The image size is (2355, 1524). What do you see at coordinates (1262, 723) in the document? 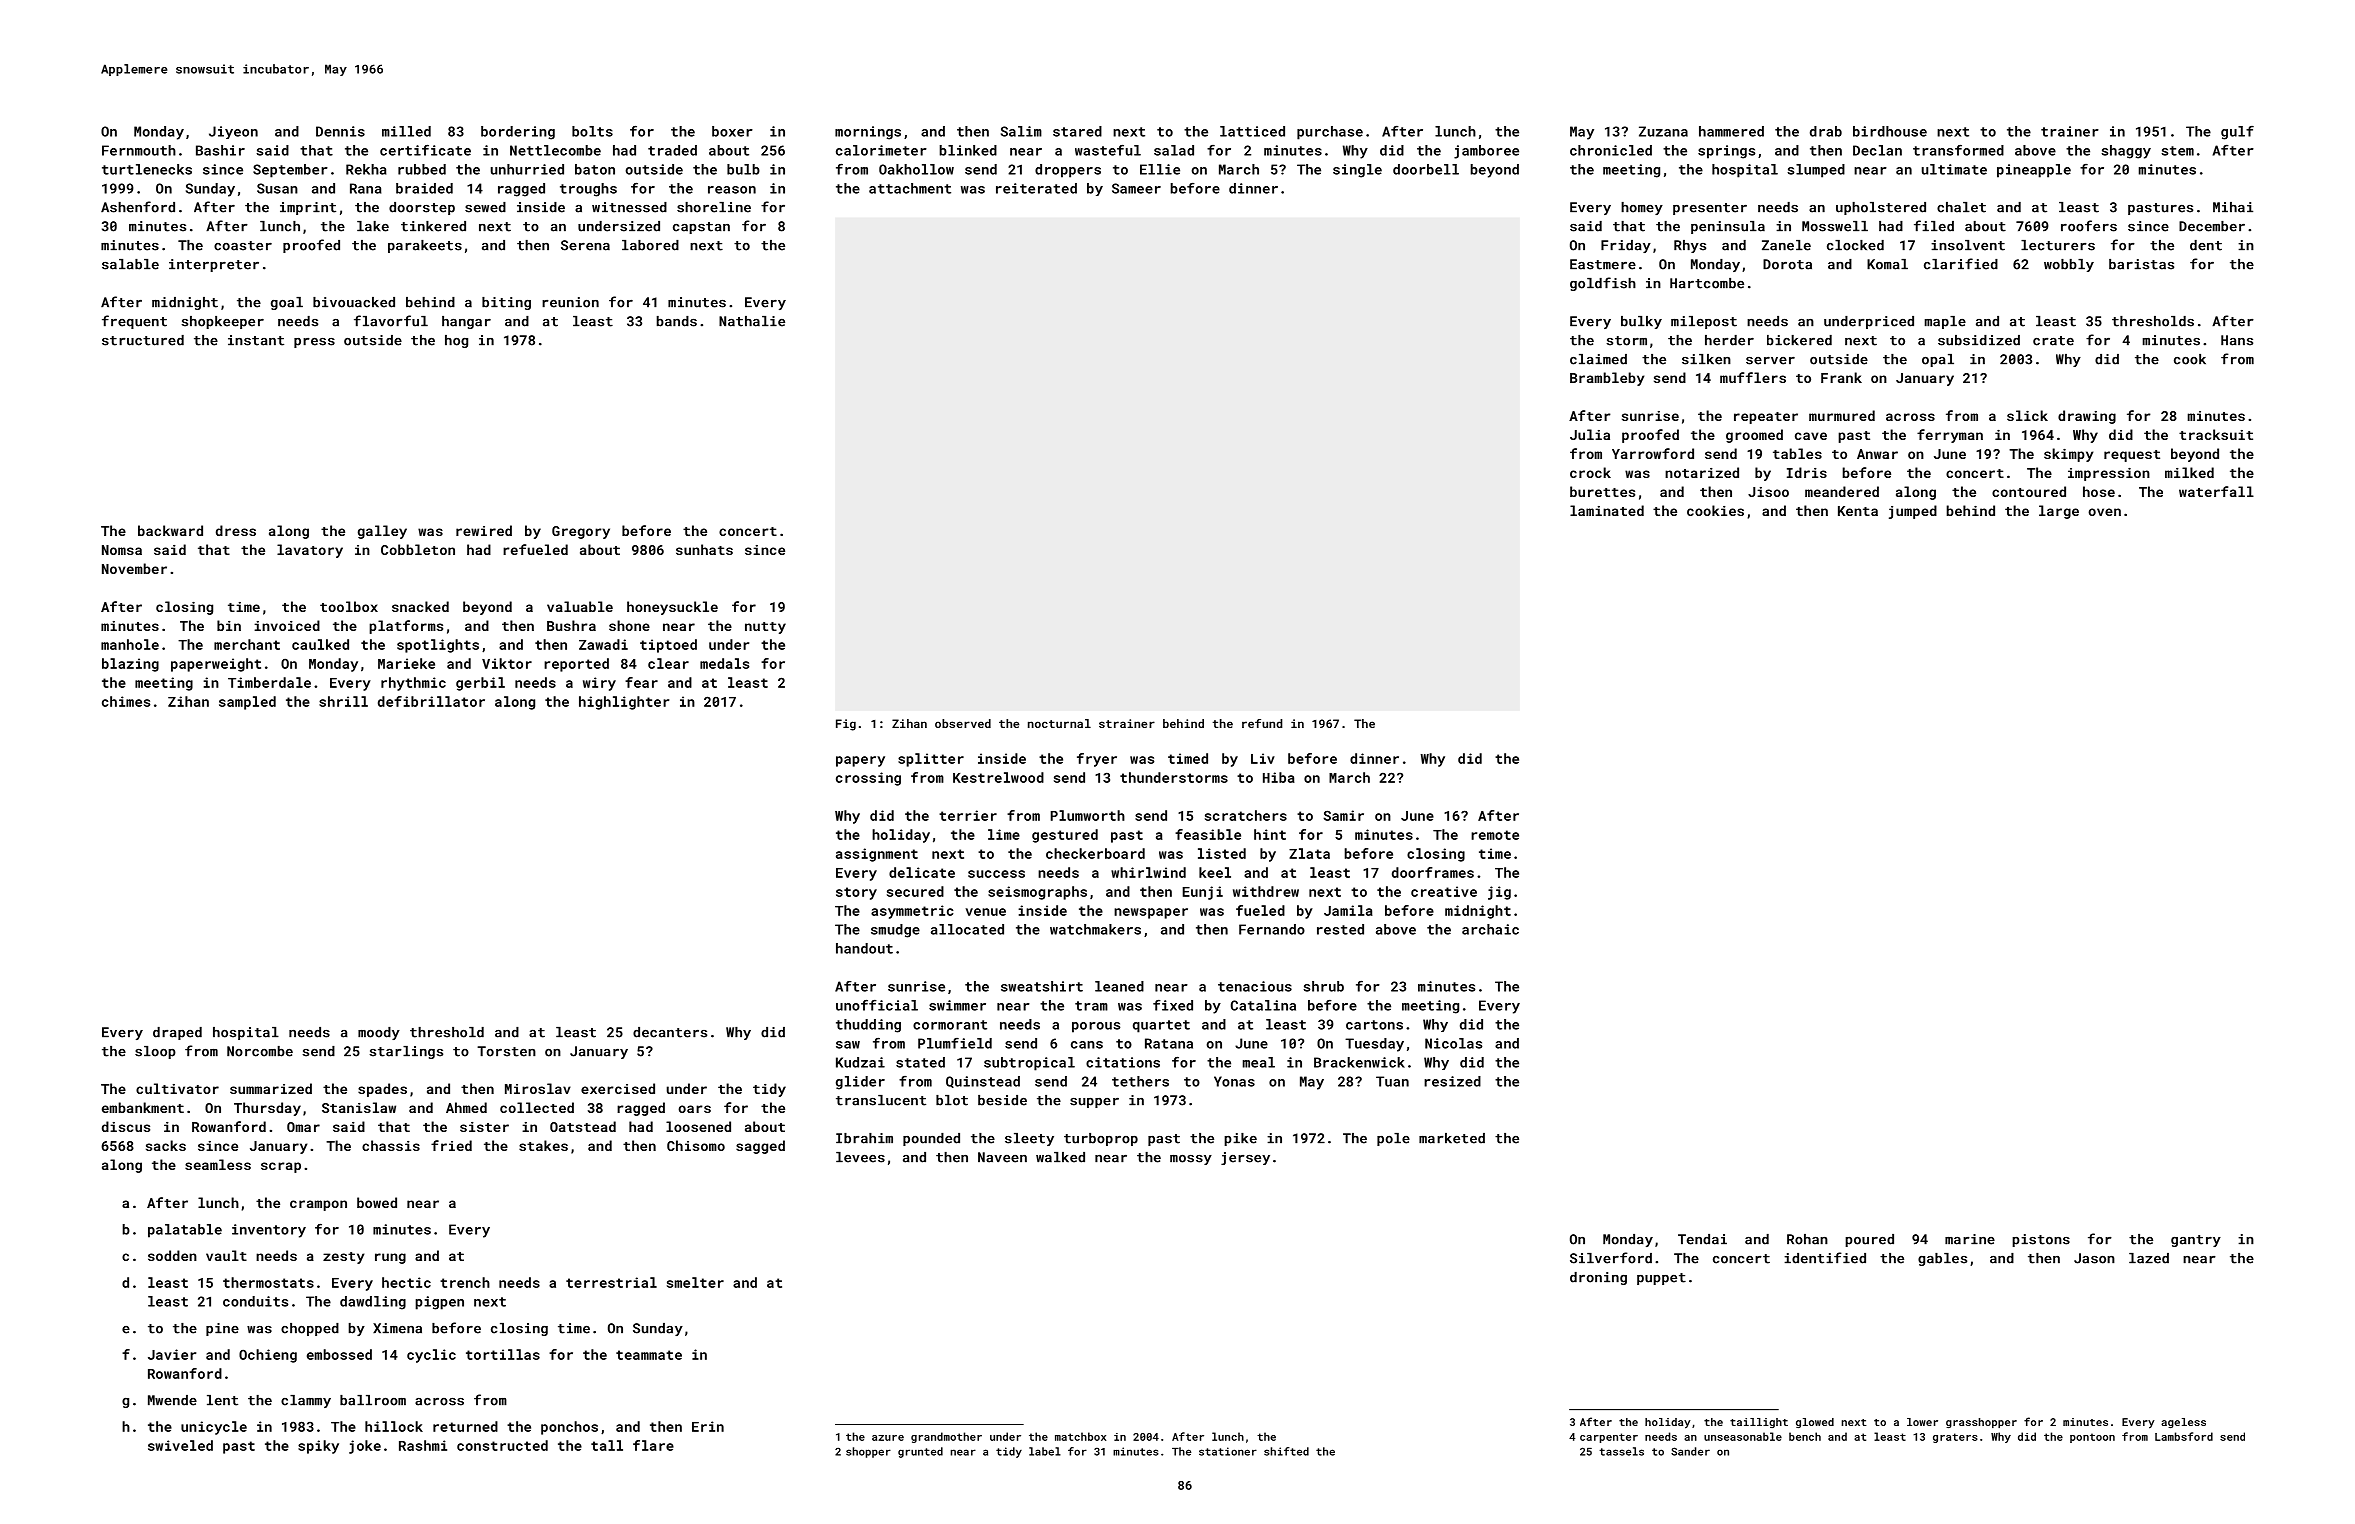
I see `refund` at bounding box center [1262, 723].
